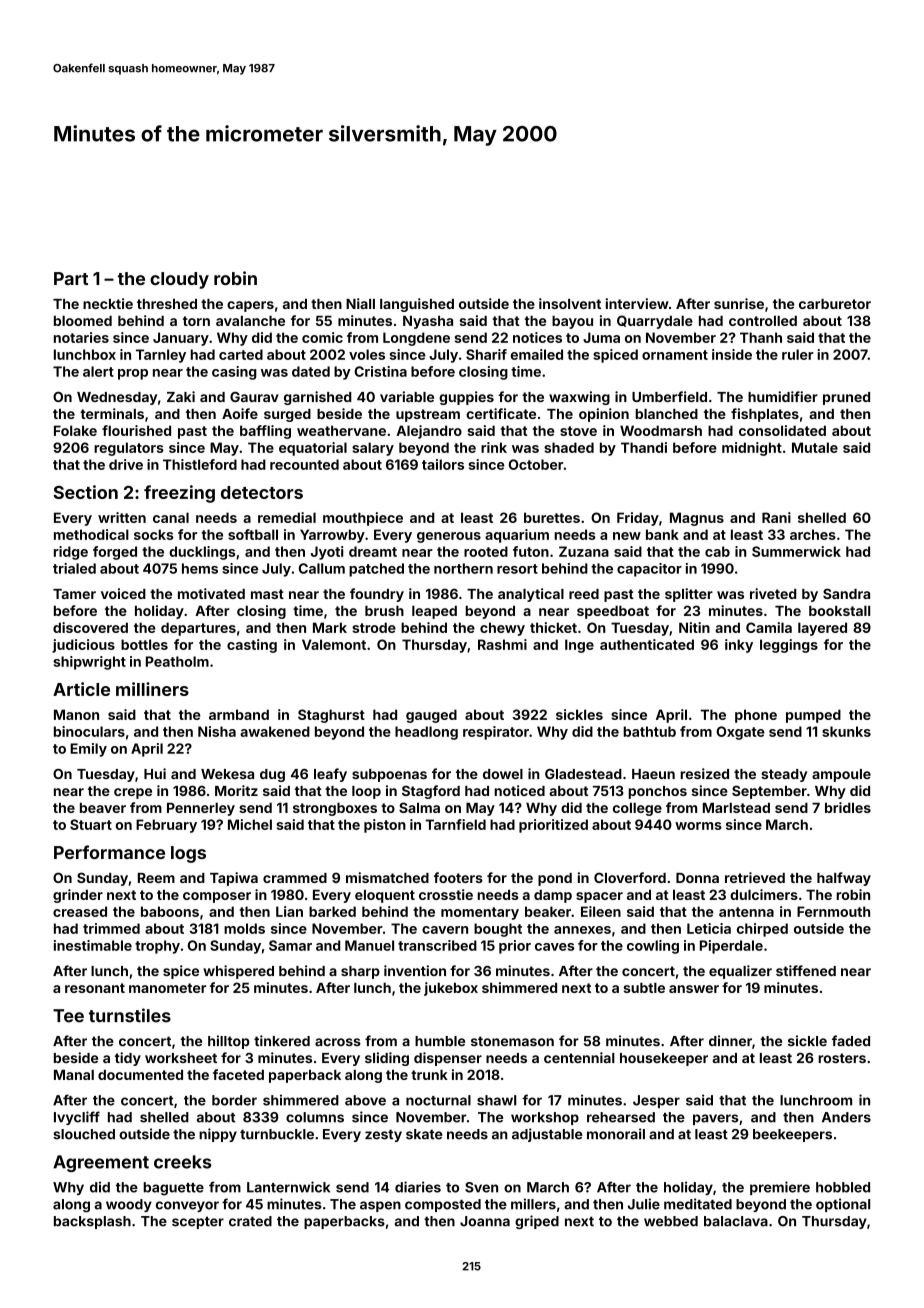 Image resolution: width=924 pixels, height=1308 pixels. Describe the element at coordinates (637, 303) in the screenshot. I see `interview` at that location.
